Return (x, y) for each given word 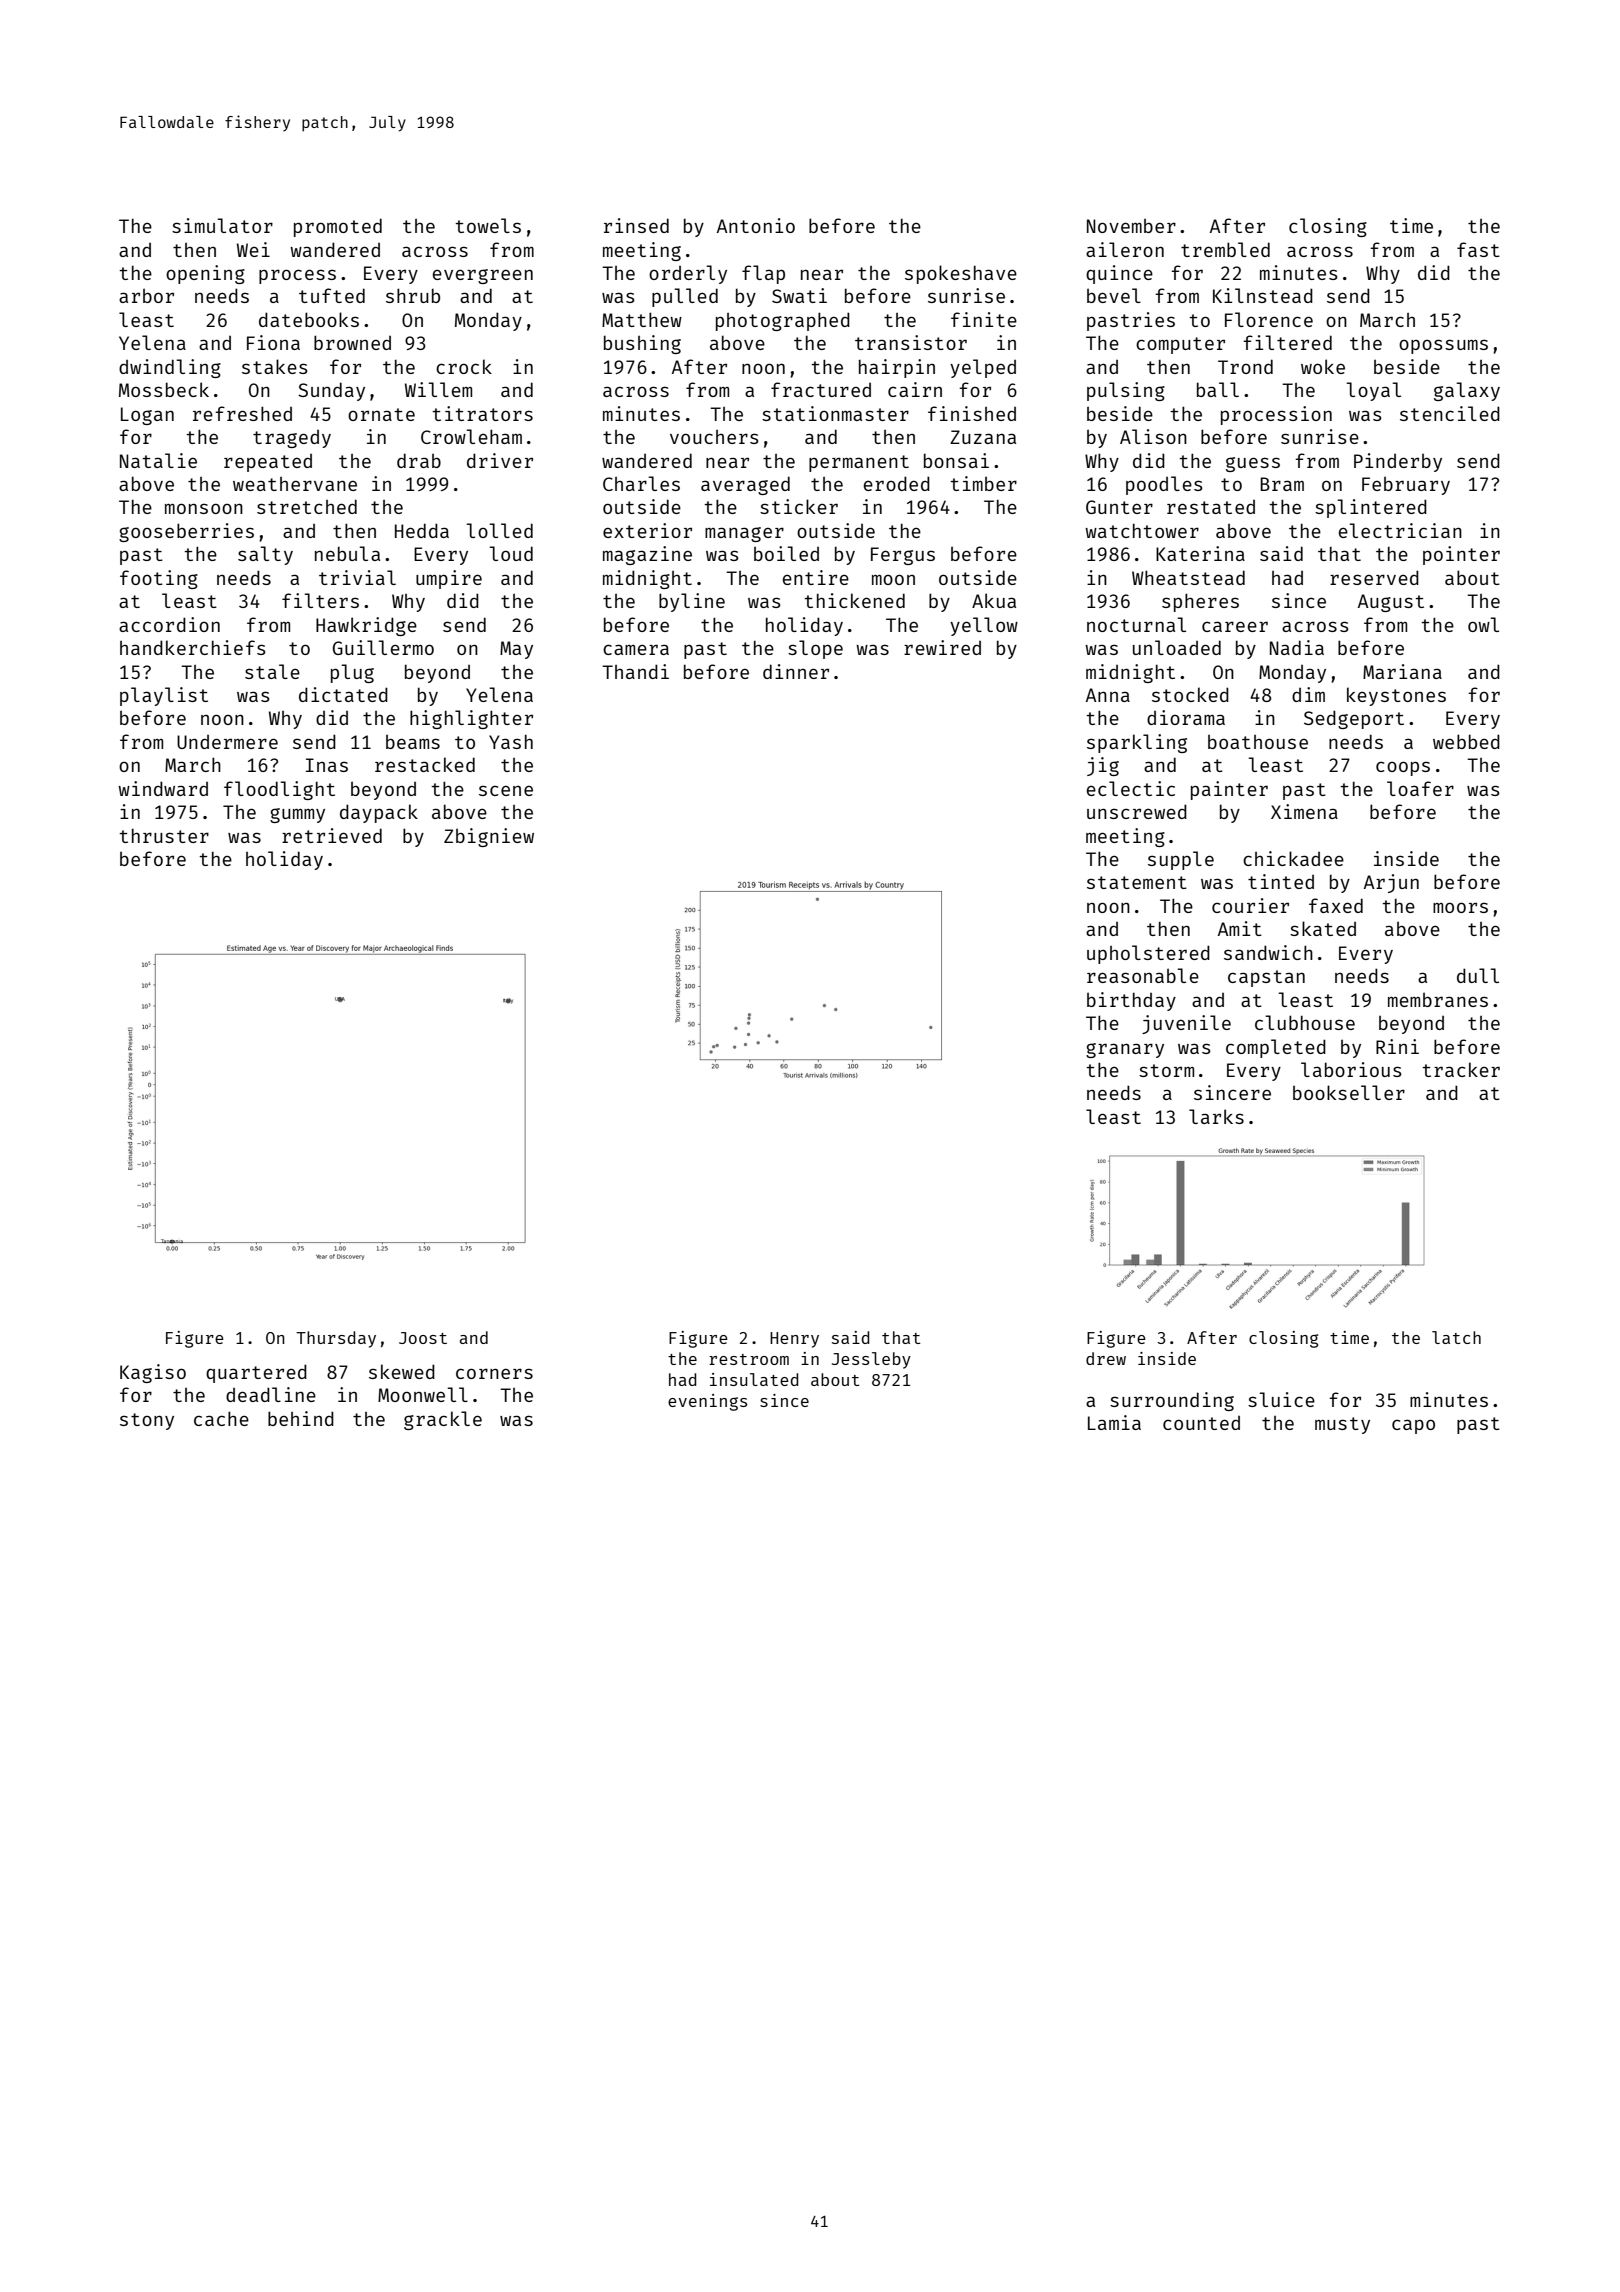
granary (1125, 1050)
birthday (1131, 1001)
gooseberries (186, 532)
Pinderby (1398, 462)
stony (147, 1421)
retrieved (332, 835)
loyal (1373, 391)
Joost (423, 1338)
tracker (1461, 1069)
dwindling (170, 368)
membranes (1438, 999)
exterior (647, 530)
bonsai (956, 460)
